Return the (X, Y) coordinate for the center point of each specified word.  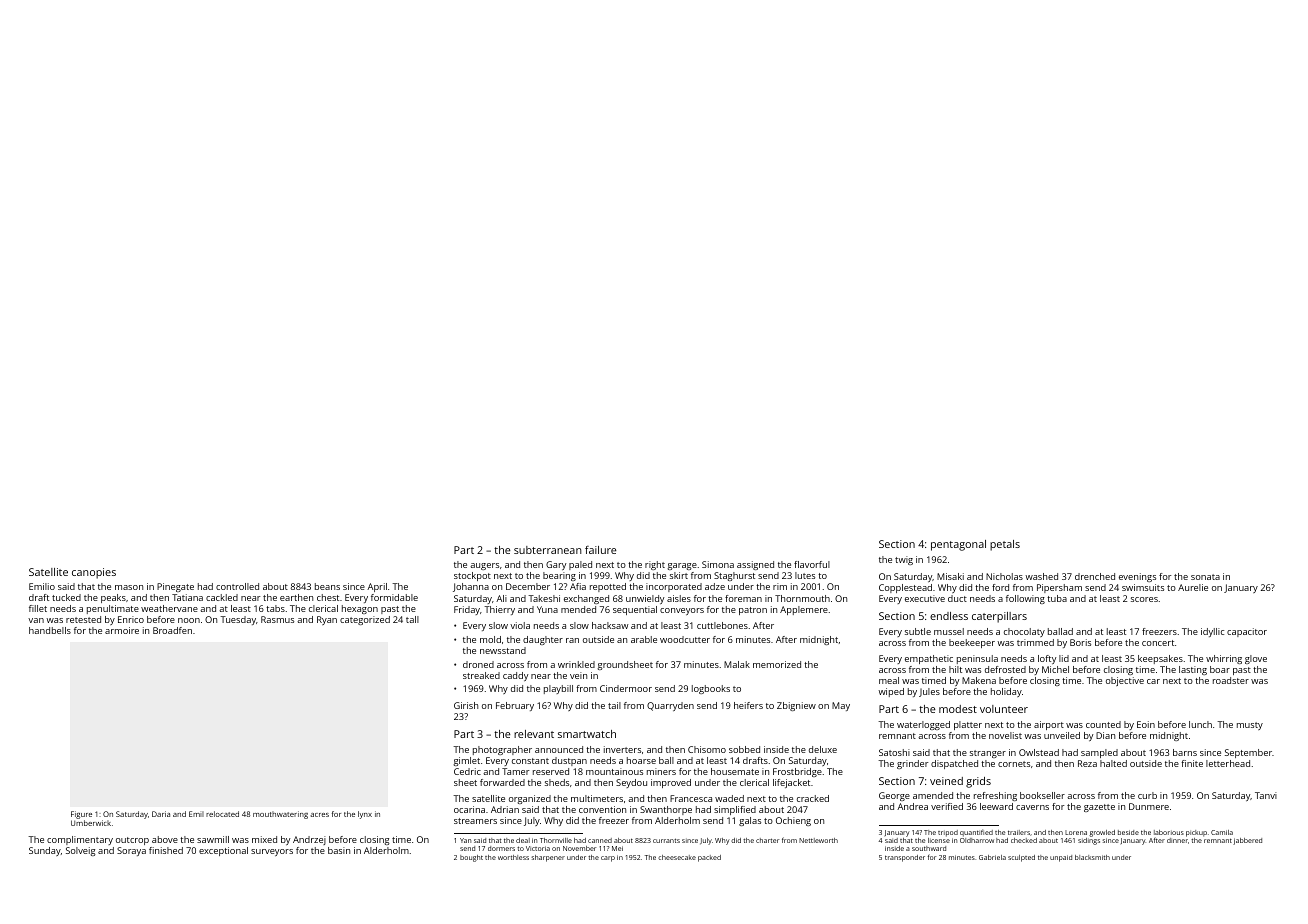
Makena (979, 680)
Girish (466, 705)
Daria (161, 814)
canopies (94, 573)
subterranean (548, 550)
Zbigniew (796, 706)
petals (1005, 545)
